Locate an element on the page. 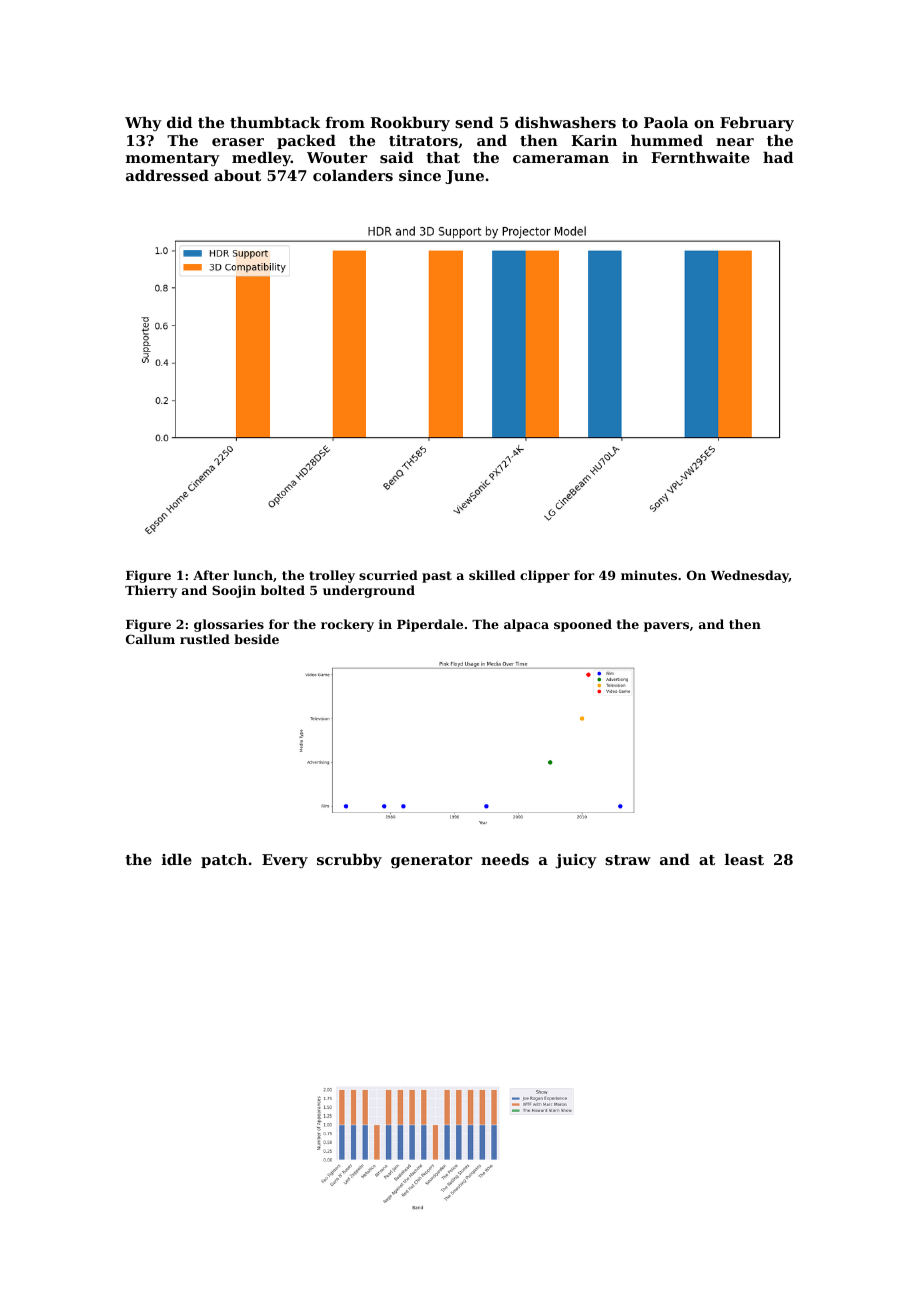 The image size is (919, 1304). since is located at coordinates (420, 175).
